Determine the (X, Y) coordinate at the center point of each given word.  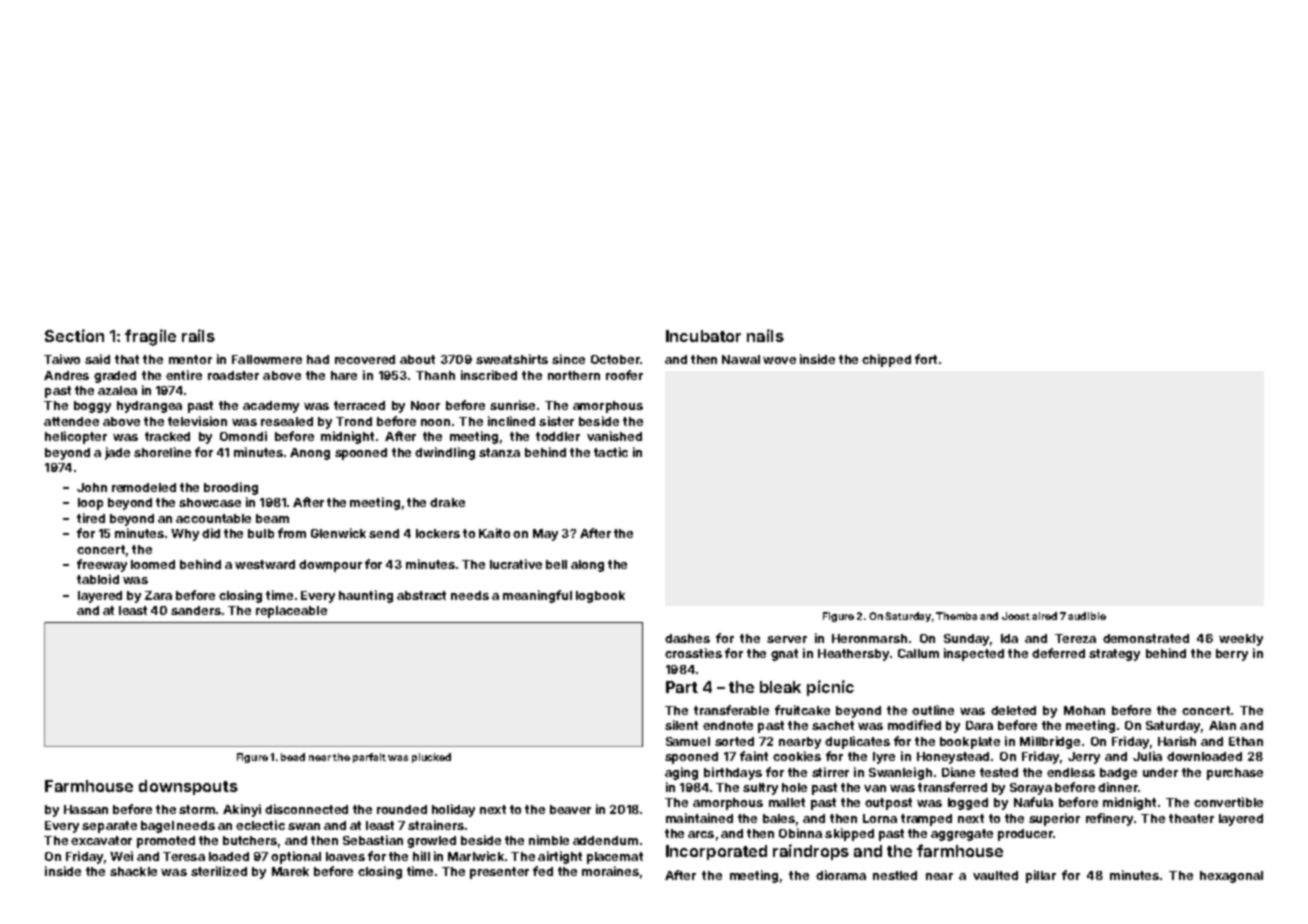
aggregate (962, 835)
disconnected (306, 809)
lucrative (516, 564)
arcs (701, 834)
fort (926, 359)
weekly (1241, 640)
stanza (499, 452)
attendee (71, 421)
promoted (166, 842)
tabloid (98, 579)
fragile (150, 337)
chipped (886, 360)
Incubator (703, 336)
